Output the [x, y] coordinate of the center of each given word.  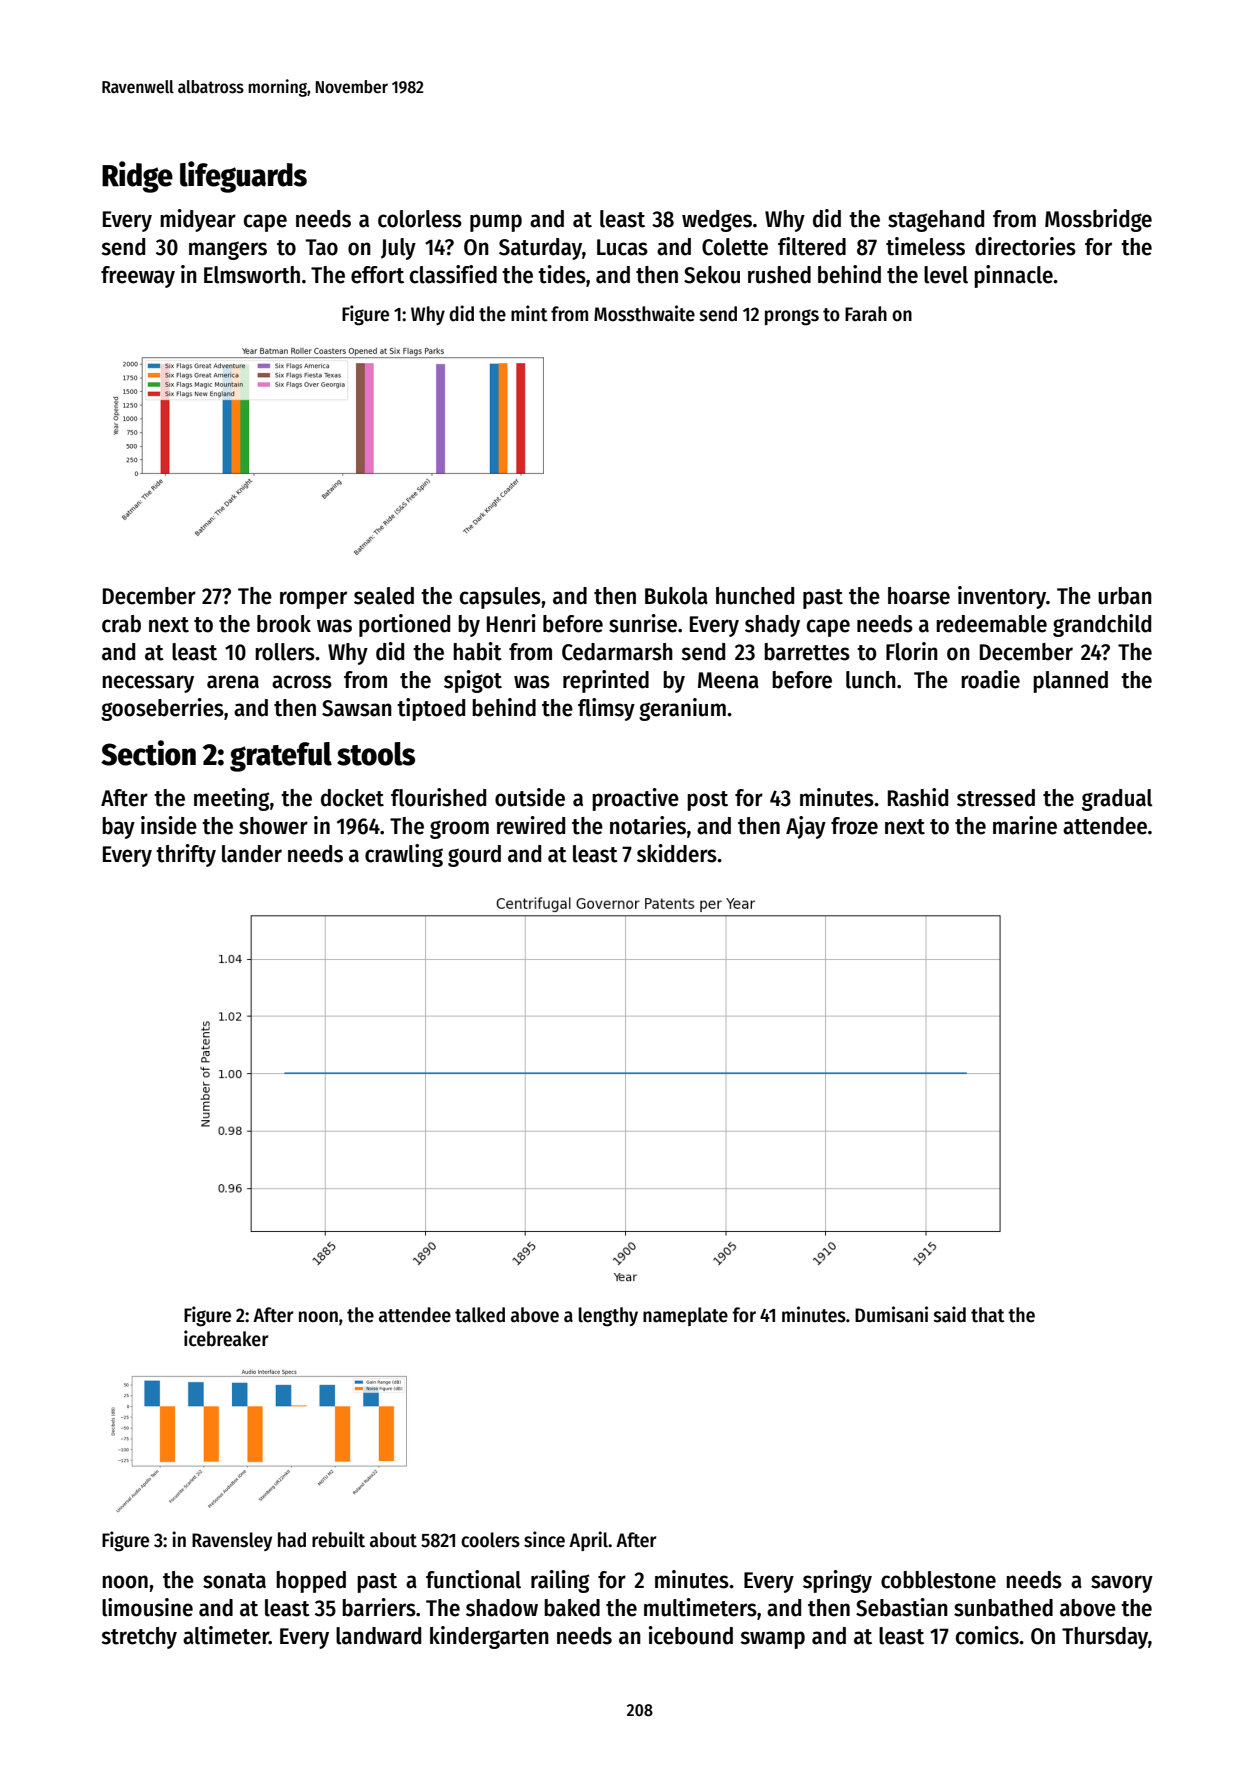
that [988, 1315]
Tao [322, 247]
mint [529, 313]
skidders [677, 853]
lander [252, 854]
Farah [866, 314]
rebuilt [338, 1539]
